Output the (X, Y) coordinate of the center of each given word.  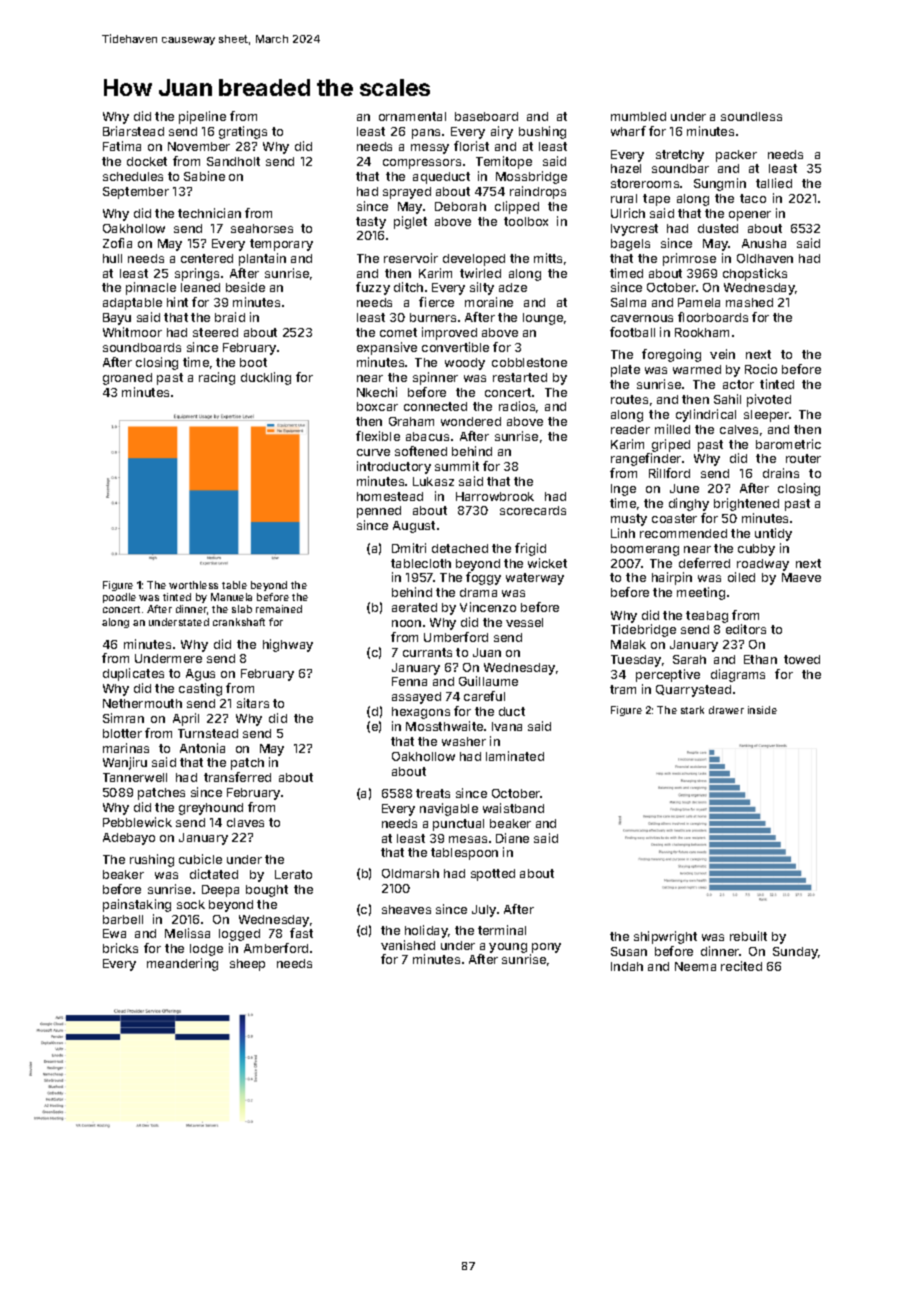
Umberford (456, 637)
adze (513, 287)
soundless (751, 116)
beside (245, 287)
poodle (119, 598)
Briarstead (133, 131)
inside (762, 710)
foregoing (671, 355)
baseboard (486, 116)
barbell (123, 919)
